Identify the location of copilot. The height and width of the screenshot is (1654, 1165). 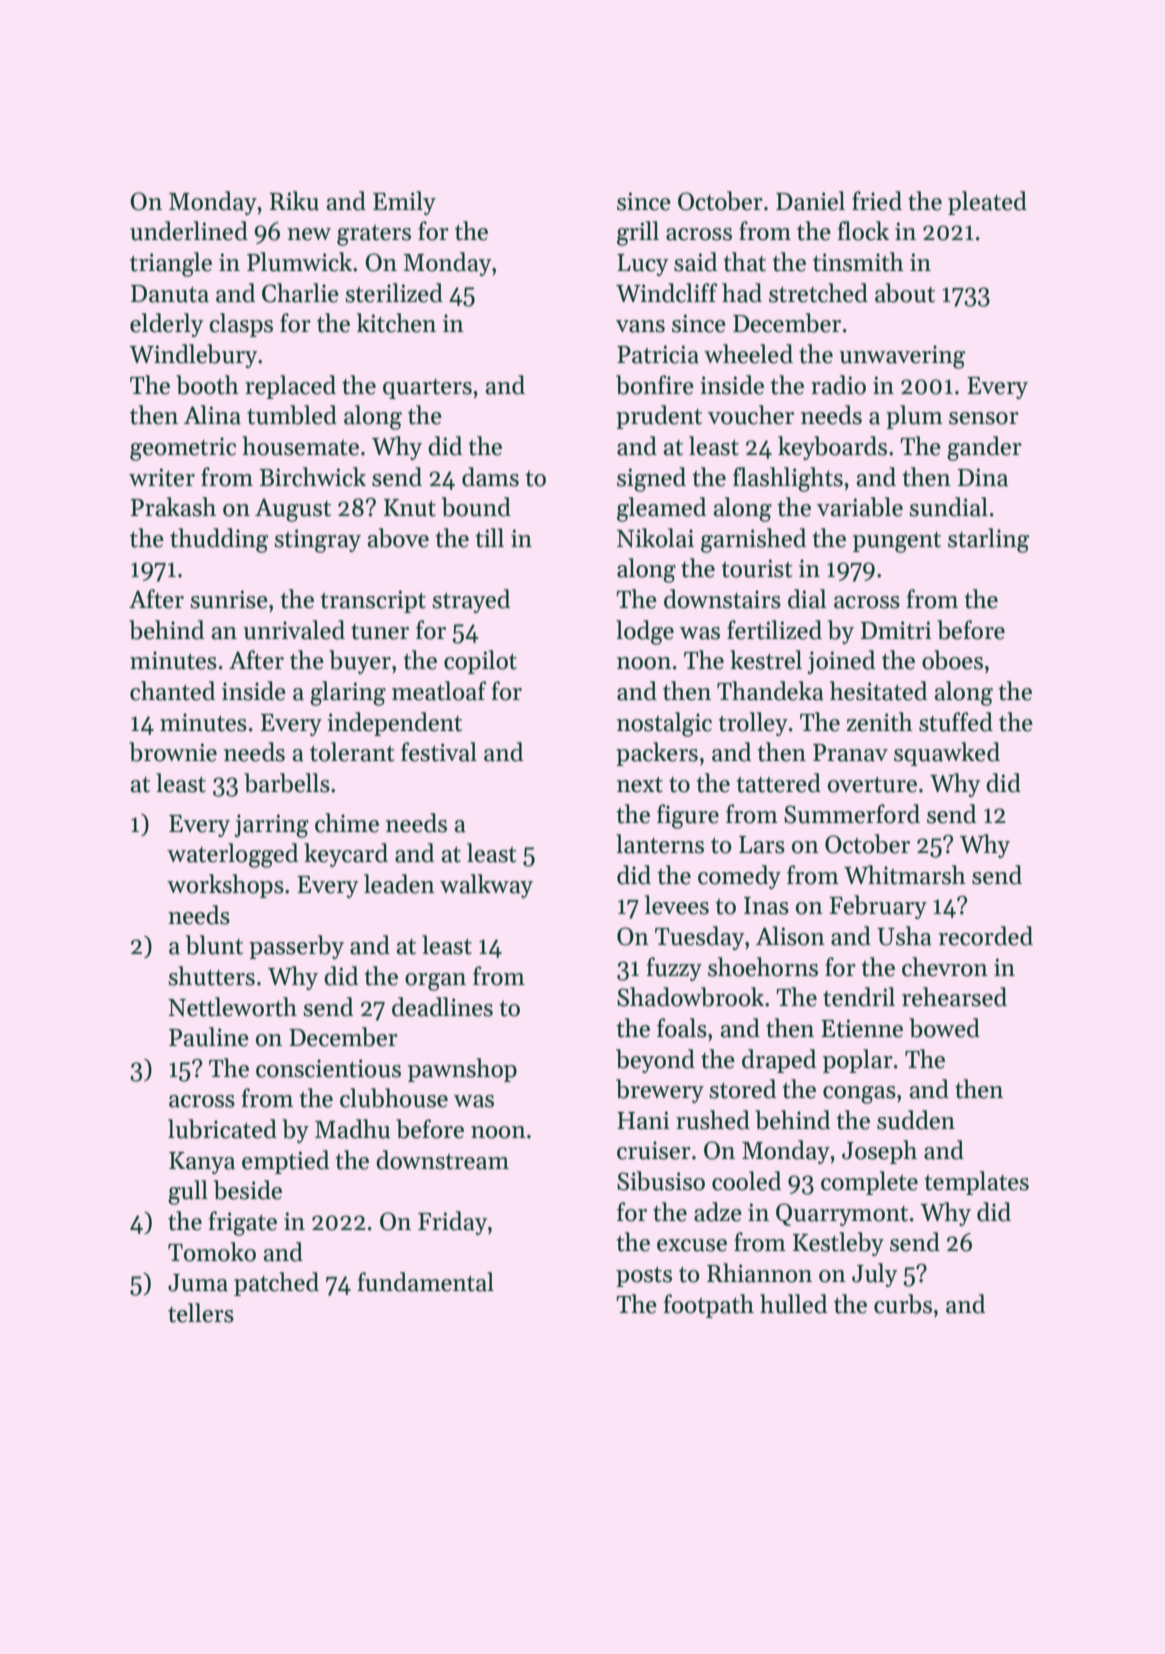
(480, 662).
